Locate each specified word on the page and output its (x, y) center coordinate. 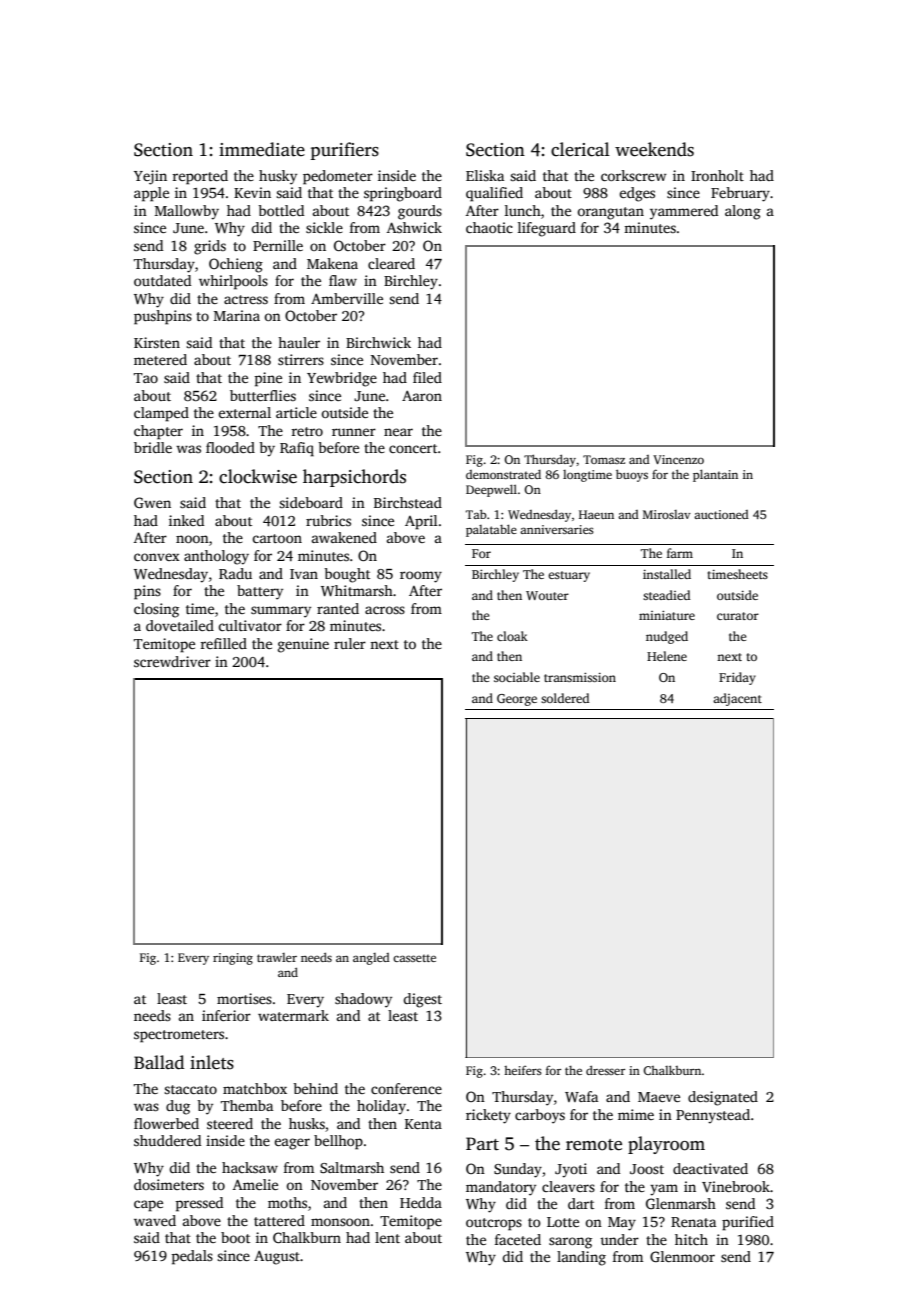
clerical (580, 149)
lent (387, 1237)
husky (278, 177)
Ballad (159, 1062)
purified (748, 1223)
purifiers (345, 151)
